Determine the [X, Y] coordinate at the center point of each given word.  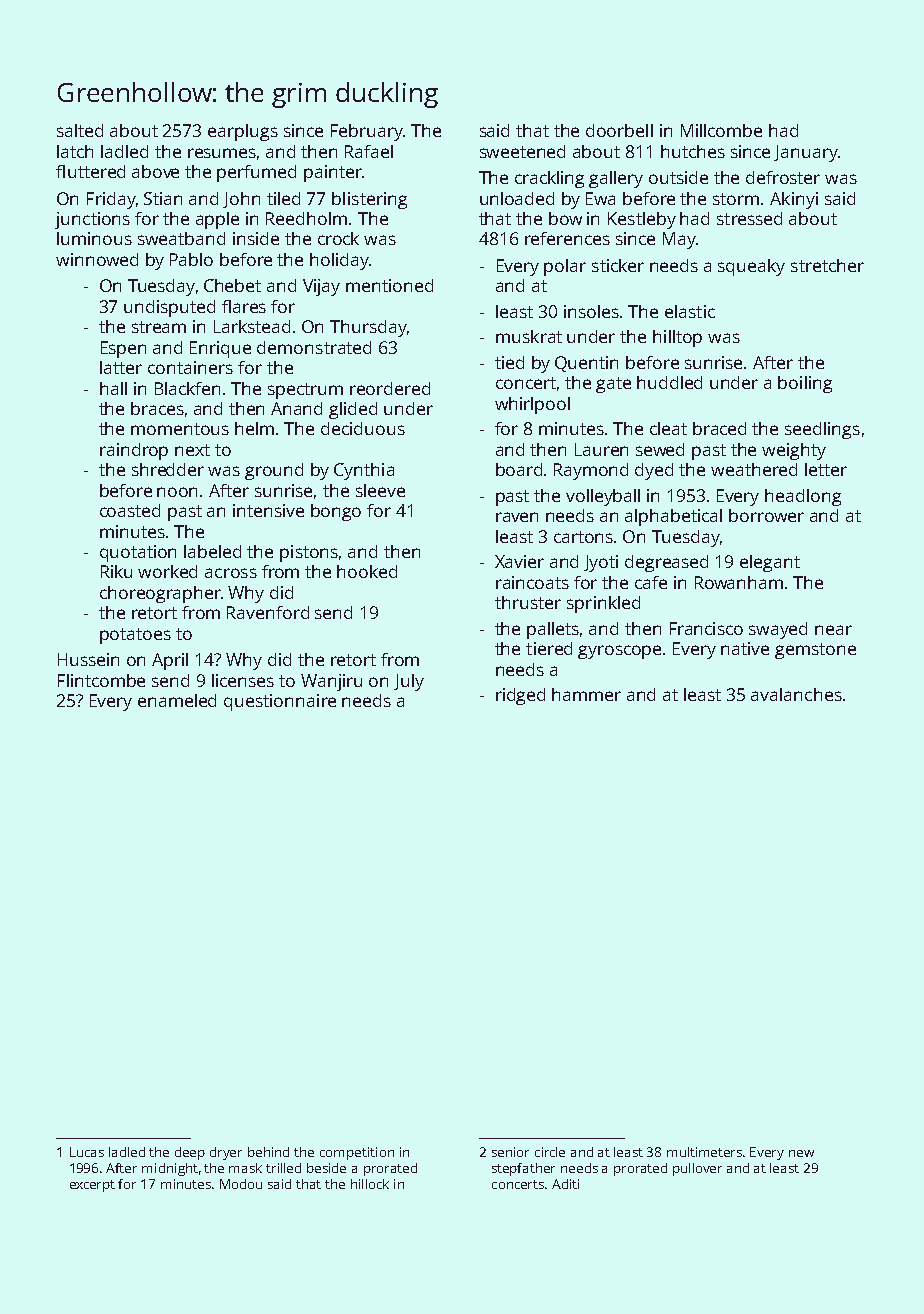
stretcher [827, 265]
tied [509, 362]
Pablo [191, 259]
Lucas [87, 1152]
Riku [116, 571]
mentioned [389, 285]
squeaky [751, 267]
